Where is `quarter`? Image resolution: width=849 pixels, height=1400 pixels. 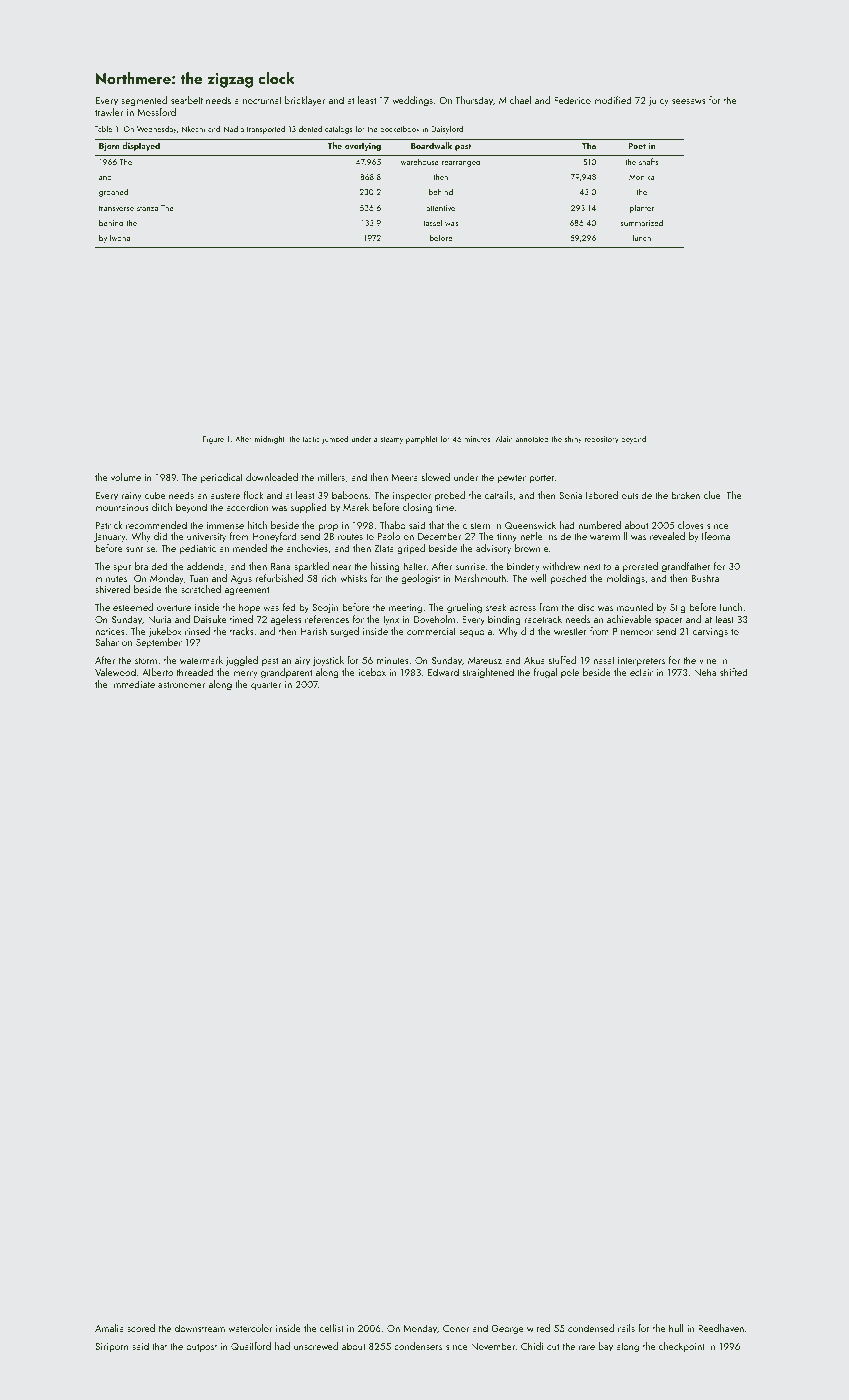 quarter is located at coordinates (266, 686).
